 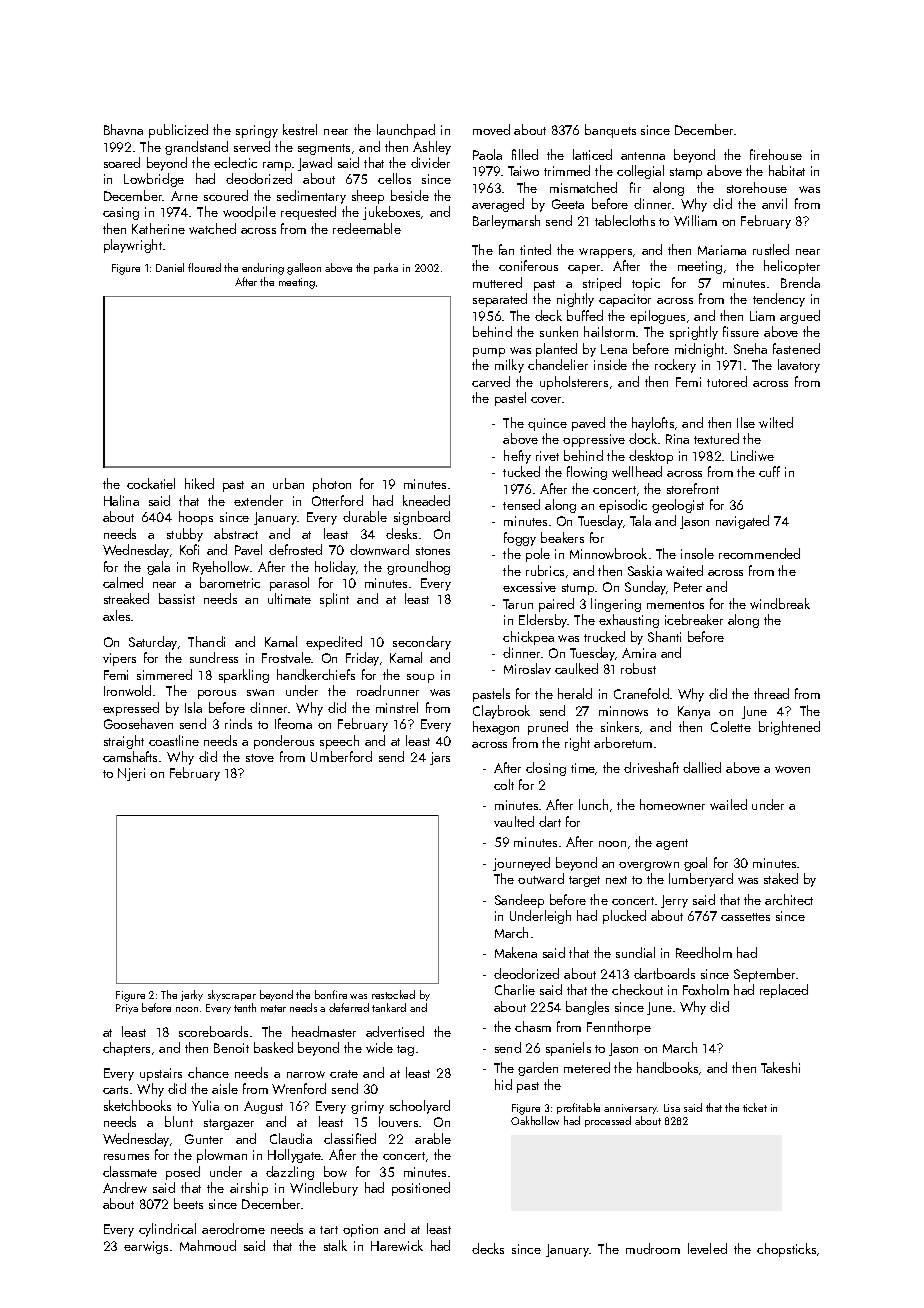 I want to click on earwigs, so click(x=146, y=1247).
